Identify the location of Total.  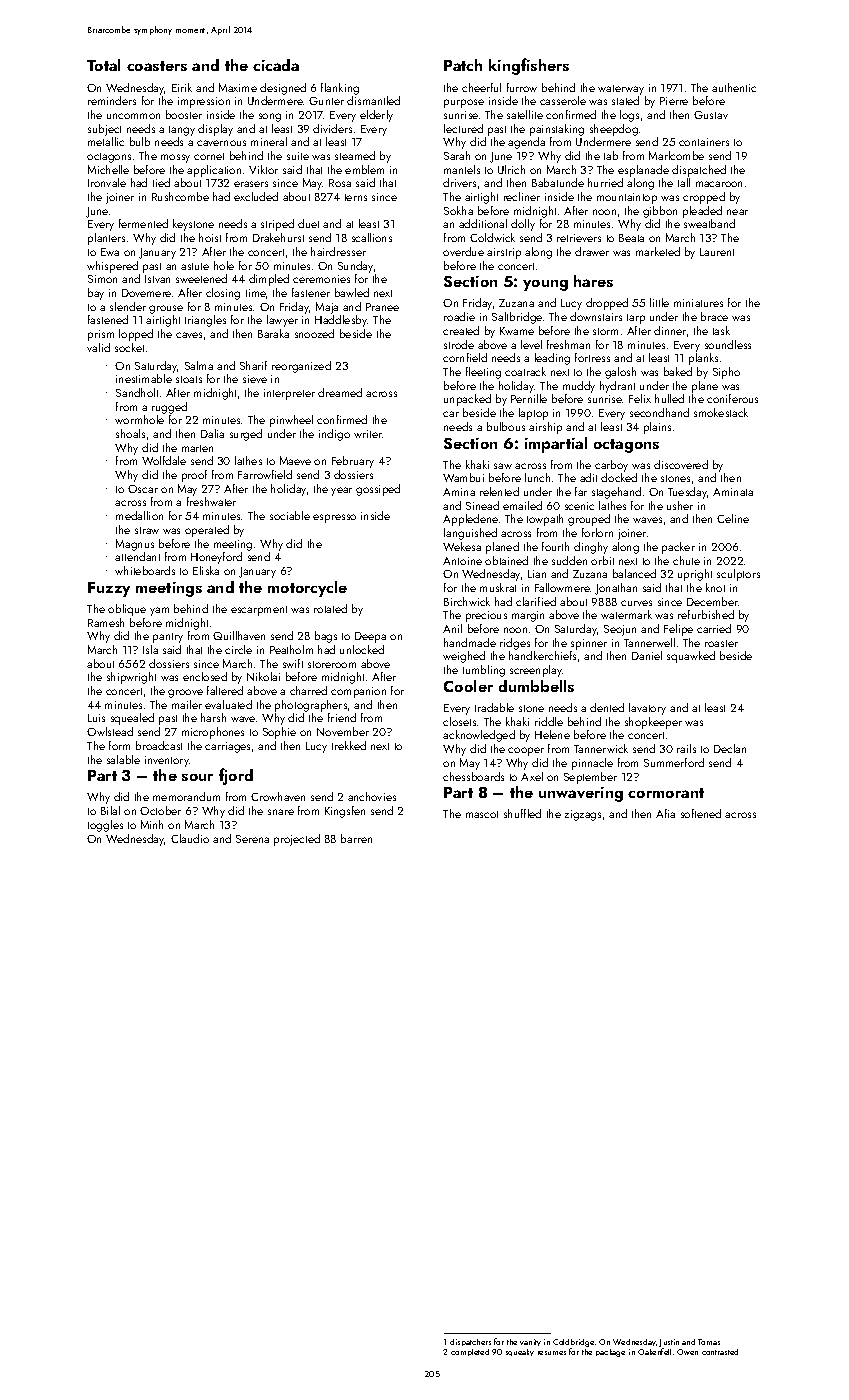
(103, 65).
